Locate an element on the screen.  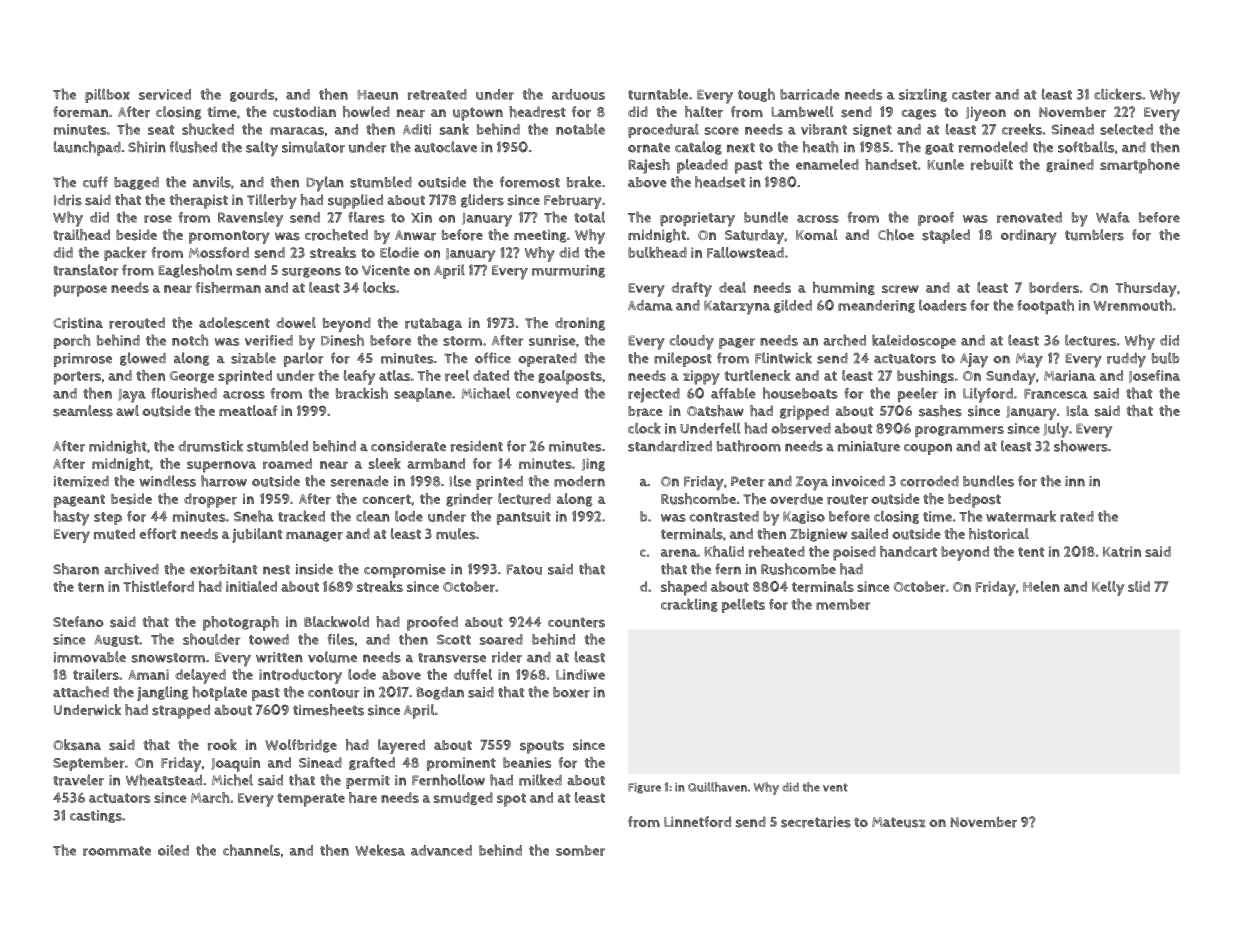
pantsuit is located at coordinates (524, 518).
